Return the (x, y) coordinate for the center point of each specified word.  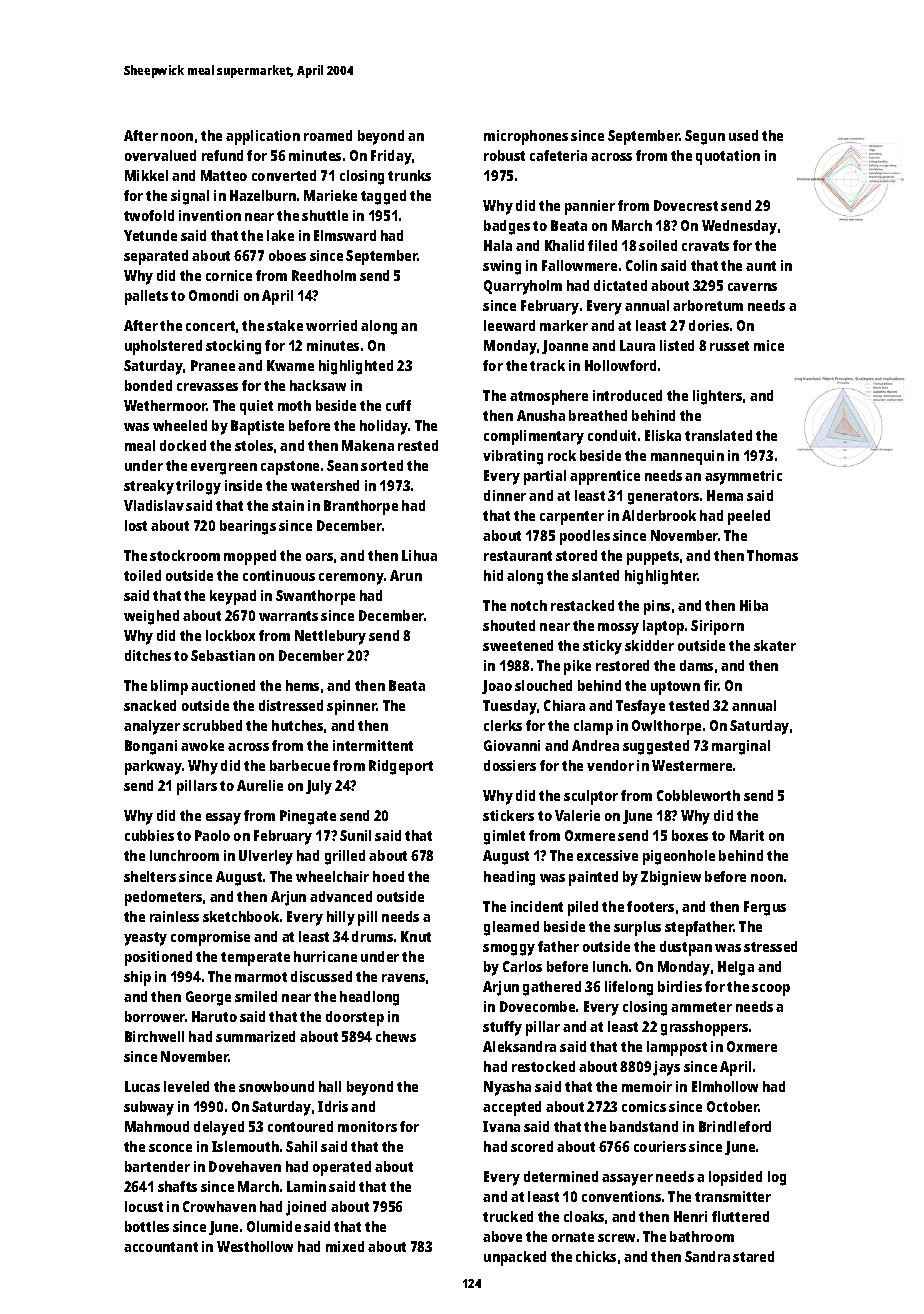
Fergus (765, 908)
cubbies (149, 835)
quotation (728, 157)
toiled (142, 575)
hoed (388, 876)
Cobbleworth (698, 795)
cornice (229, 275)
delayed (219, 1128)
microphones (526, 137)
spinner (352, 707)
